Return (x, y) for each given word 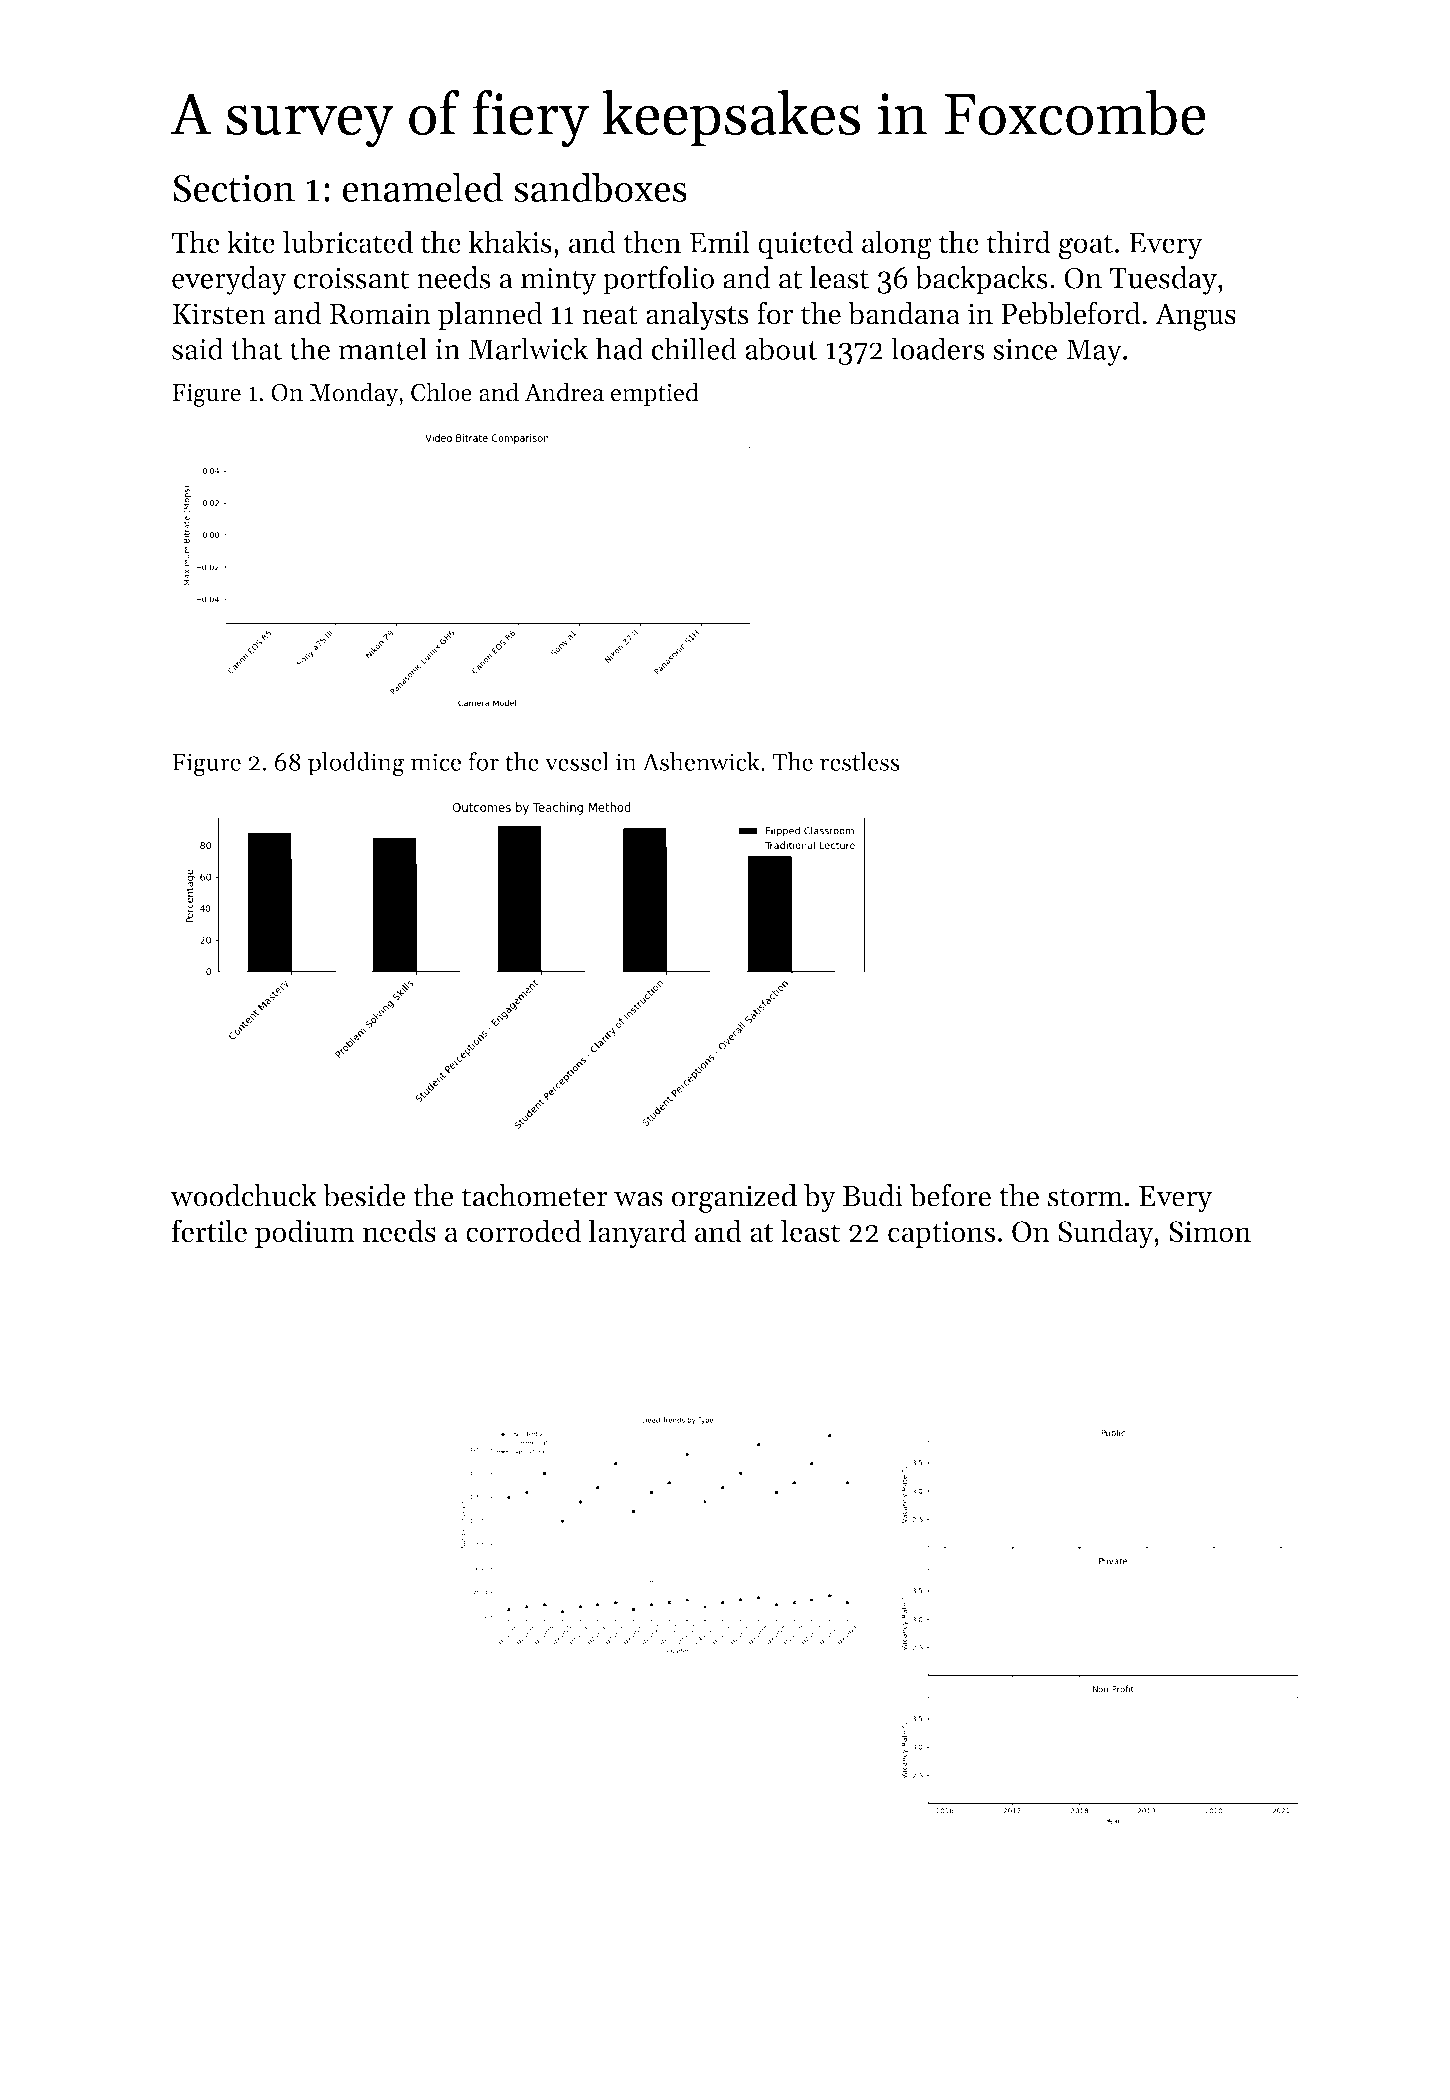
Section (234, 188)
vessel (577, 761)
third (1019, 241)
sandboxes (600, 187)
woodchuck (243, 1195)
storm (1085, 1197)
